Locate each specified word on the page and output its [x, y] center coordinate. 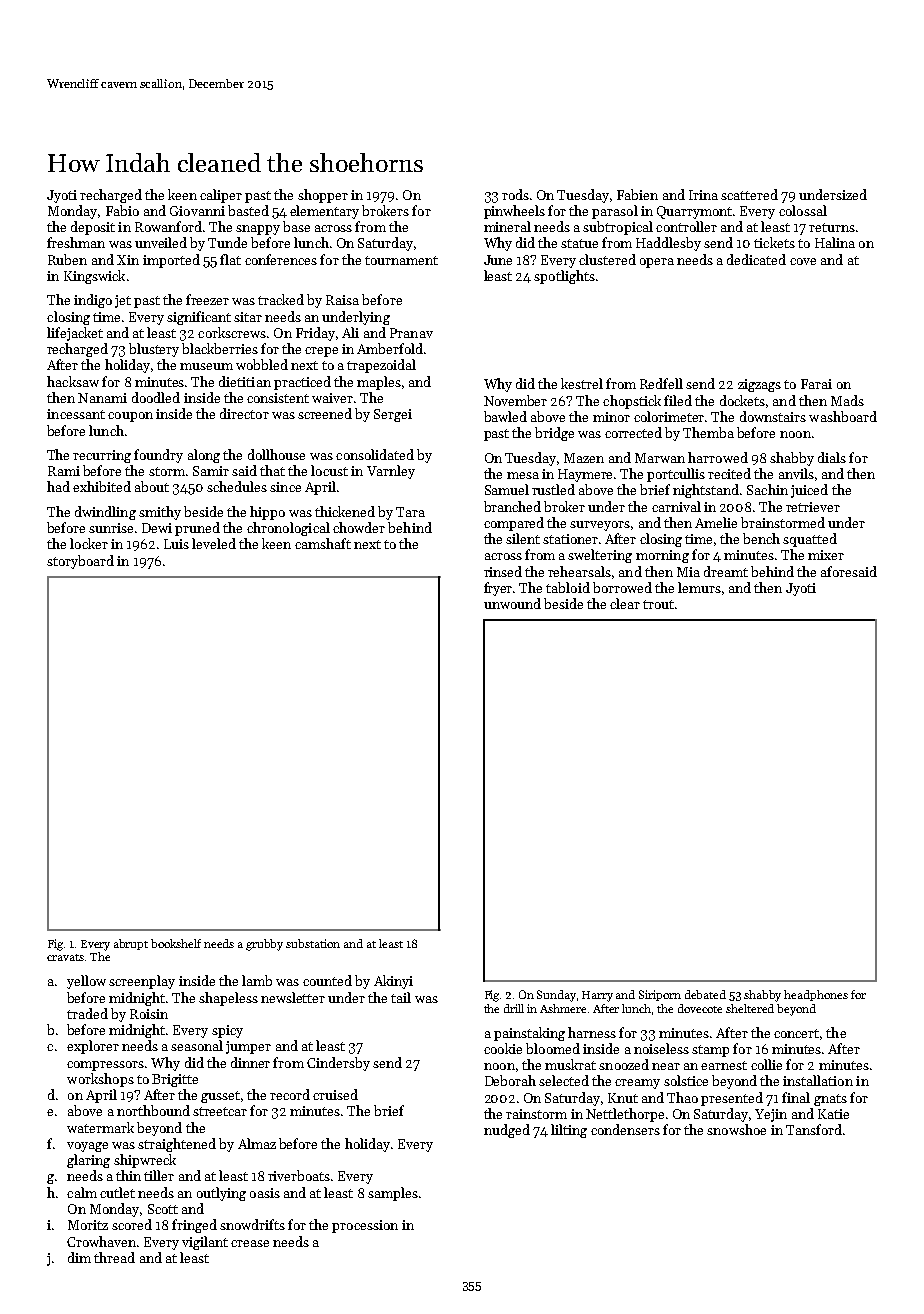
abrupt [131, 944]
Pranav [411, 333]
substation [313, 943]
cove [803, 261]
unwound [512, 603]
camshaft [323, 543]
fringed [194, 1226]
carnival [676, 506]
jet [123, 301]
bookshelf [176, 943]
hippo [267, 513]
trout [658, 604]
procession [365, 1226]
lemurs [699, 587]
